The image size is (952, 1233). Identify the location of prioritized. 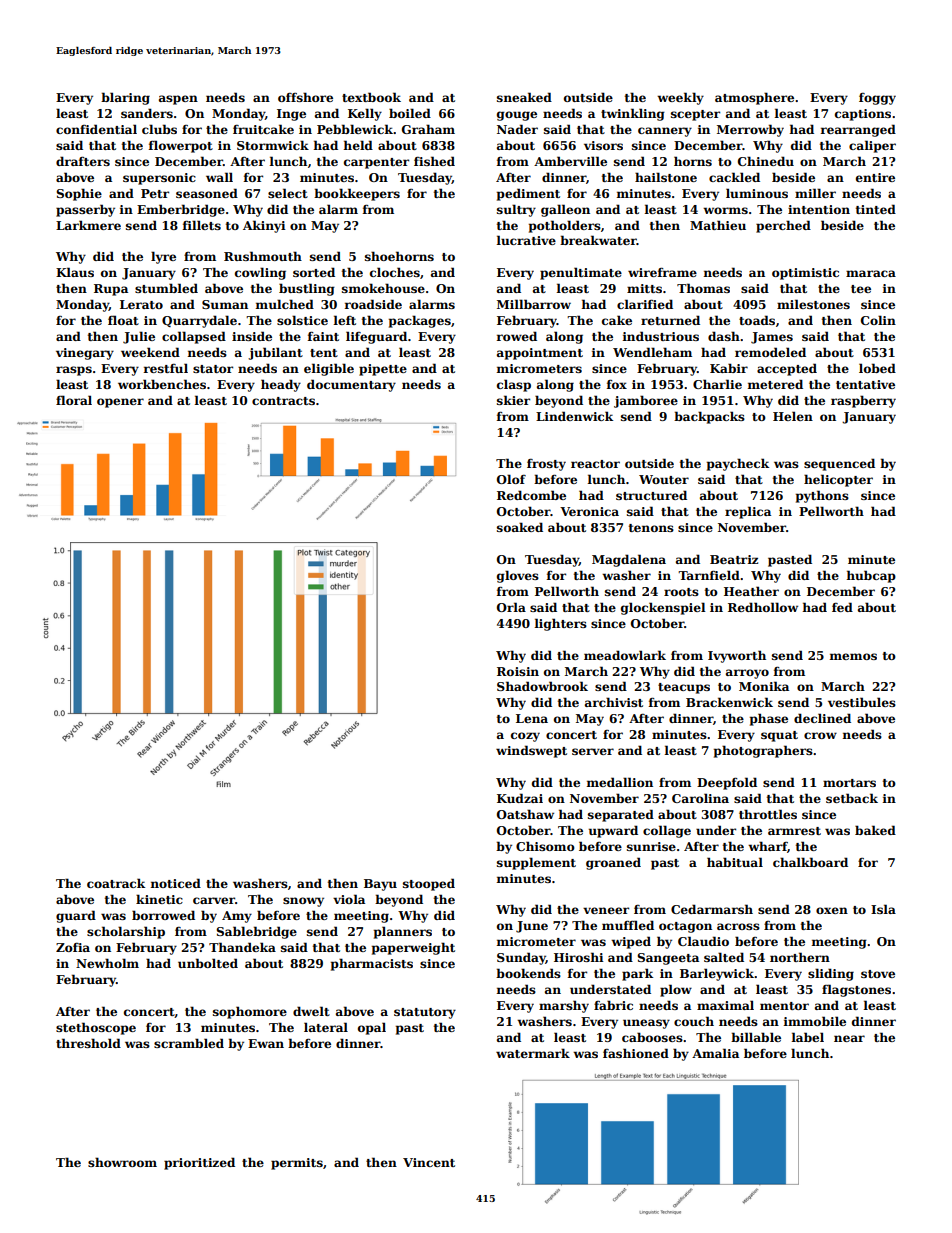
(199, 1163).
